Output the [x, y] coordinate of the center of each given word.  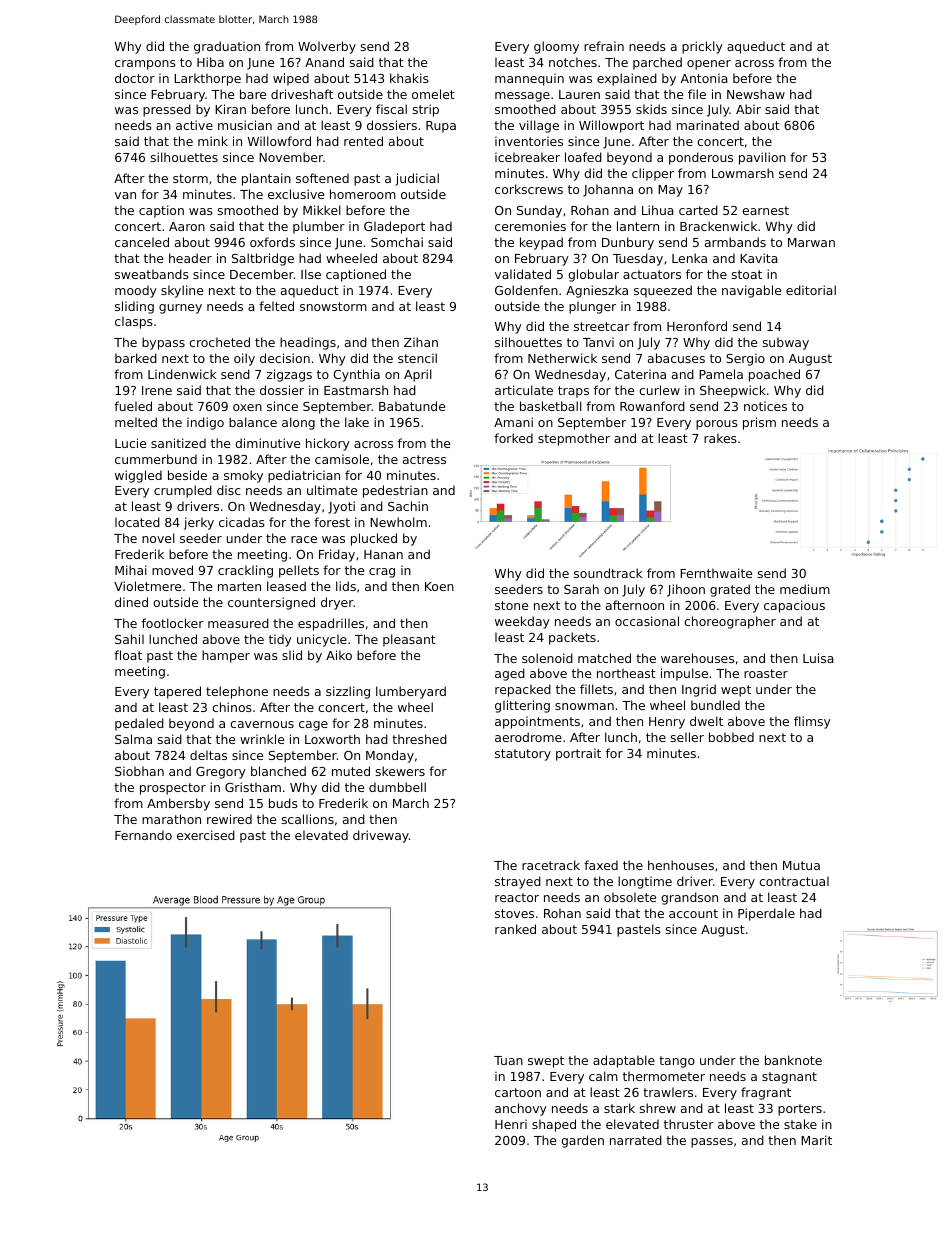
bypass [163, 343]
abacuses [676, 358]
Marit [816, 1140]
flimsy [812, 722]
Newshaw [756, 94]
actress [424, 459]
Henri [511, 1124]
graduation [227, 47]
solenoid [547, 658]
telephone [237, 692]
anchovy [521, 1109]
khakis [409, 78]
